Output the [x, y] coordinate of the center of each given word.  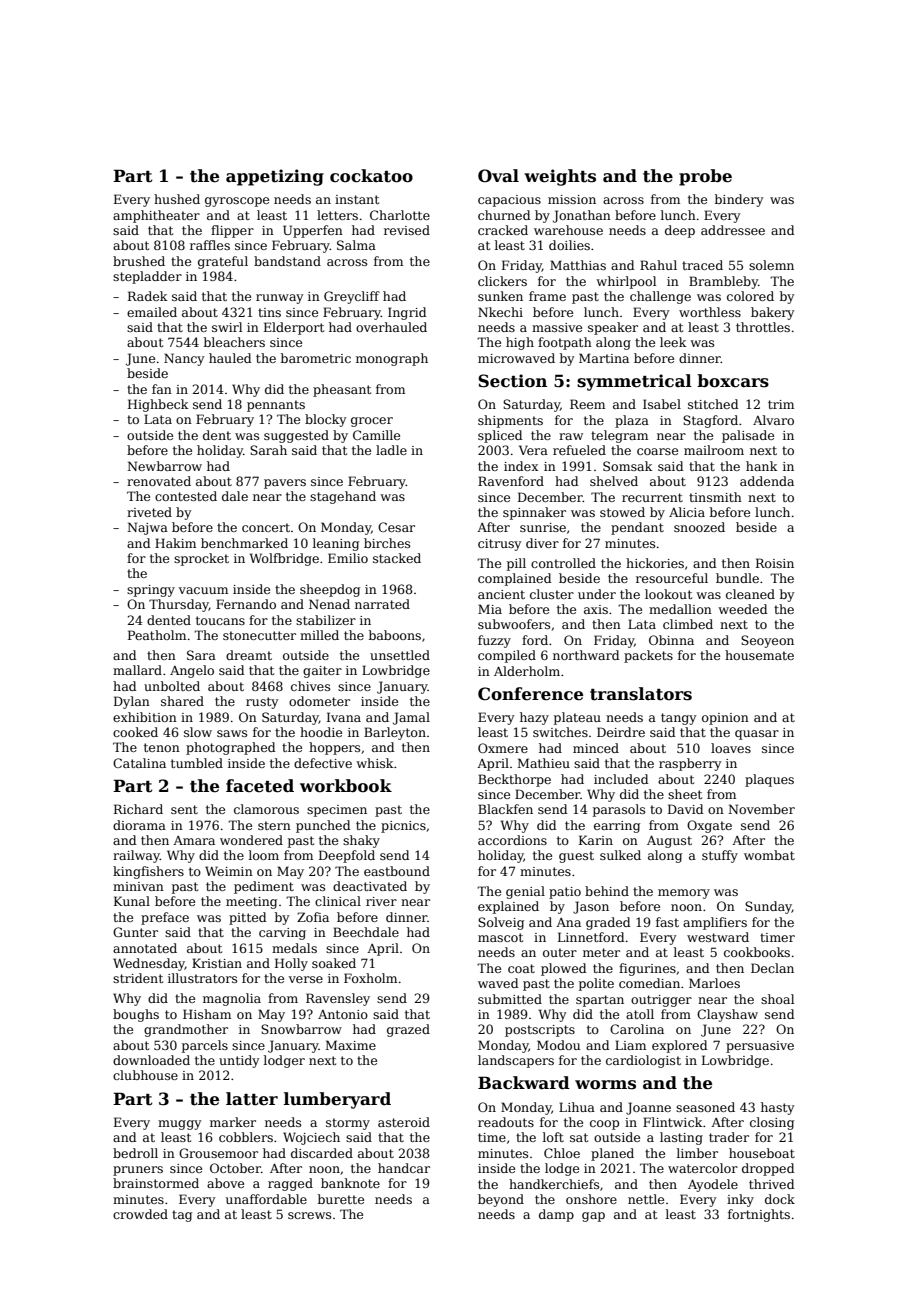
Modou [558, 1045]
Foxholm [370, 978]
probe [705, 177]
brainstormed [156, 1183]
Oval [498, 176]
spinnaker [534, 513]
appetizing [275, 177]
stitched [713, 404]
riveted [149, 512]
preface [165, 918]
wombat [769, 855]
